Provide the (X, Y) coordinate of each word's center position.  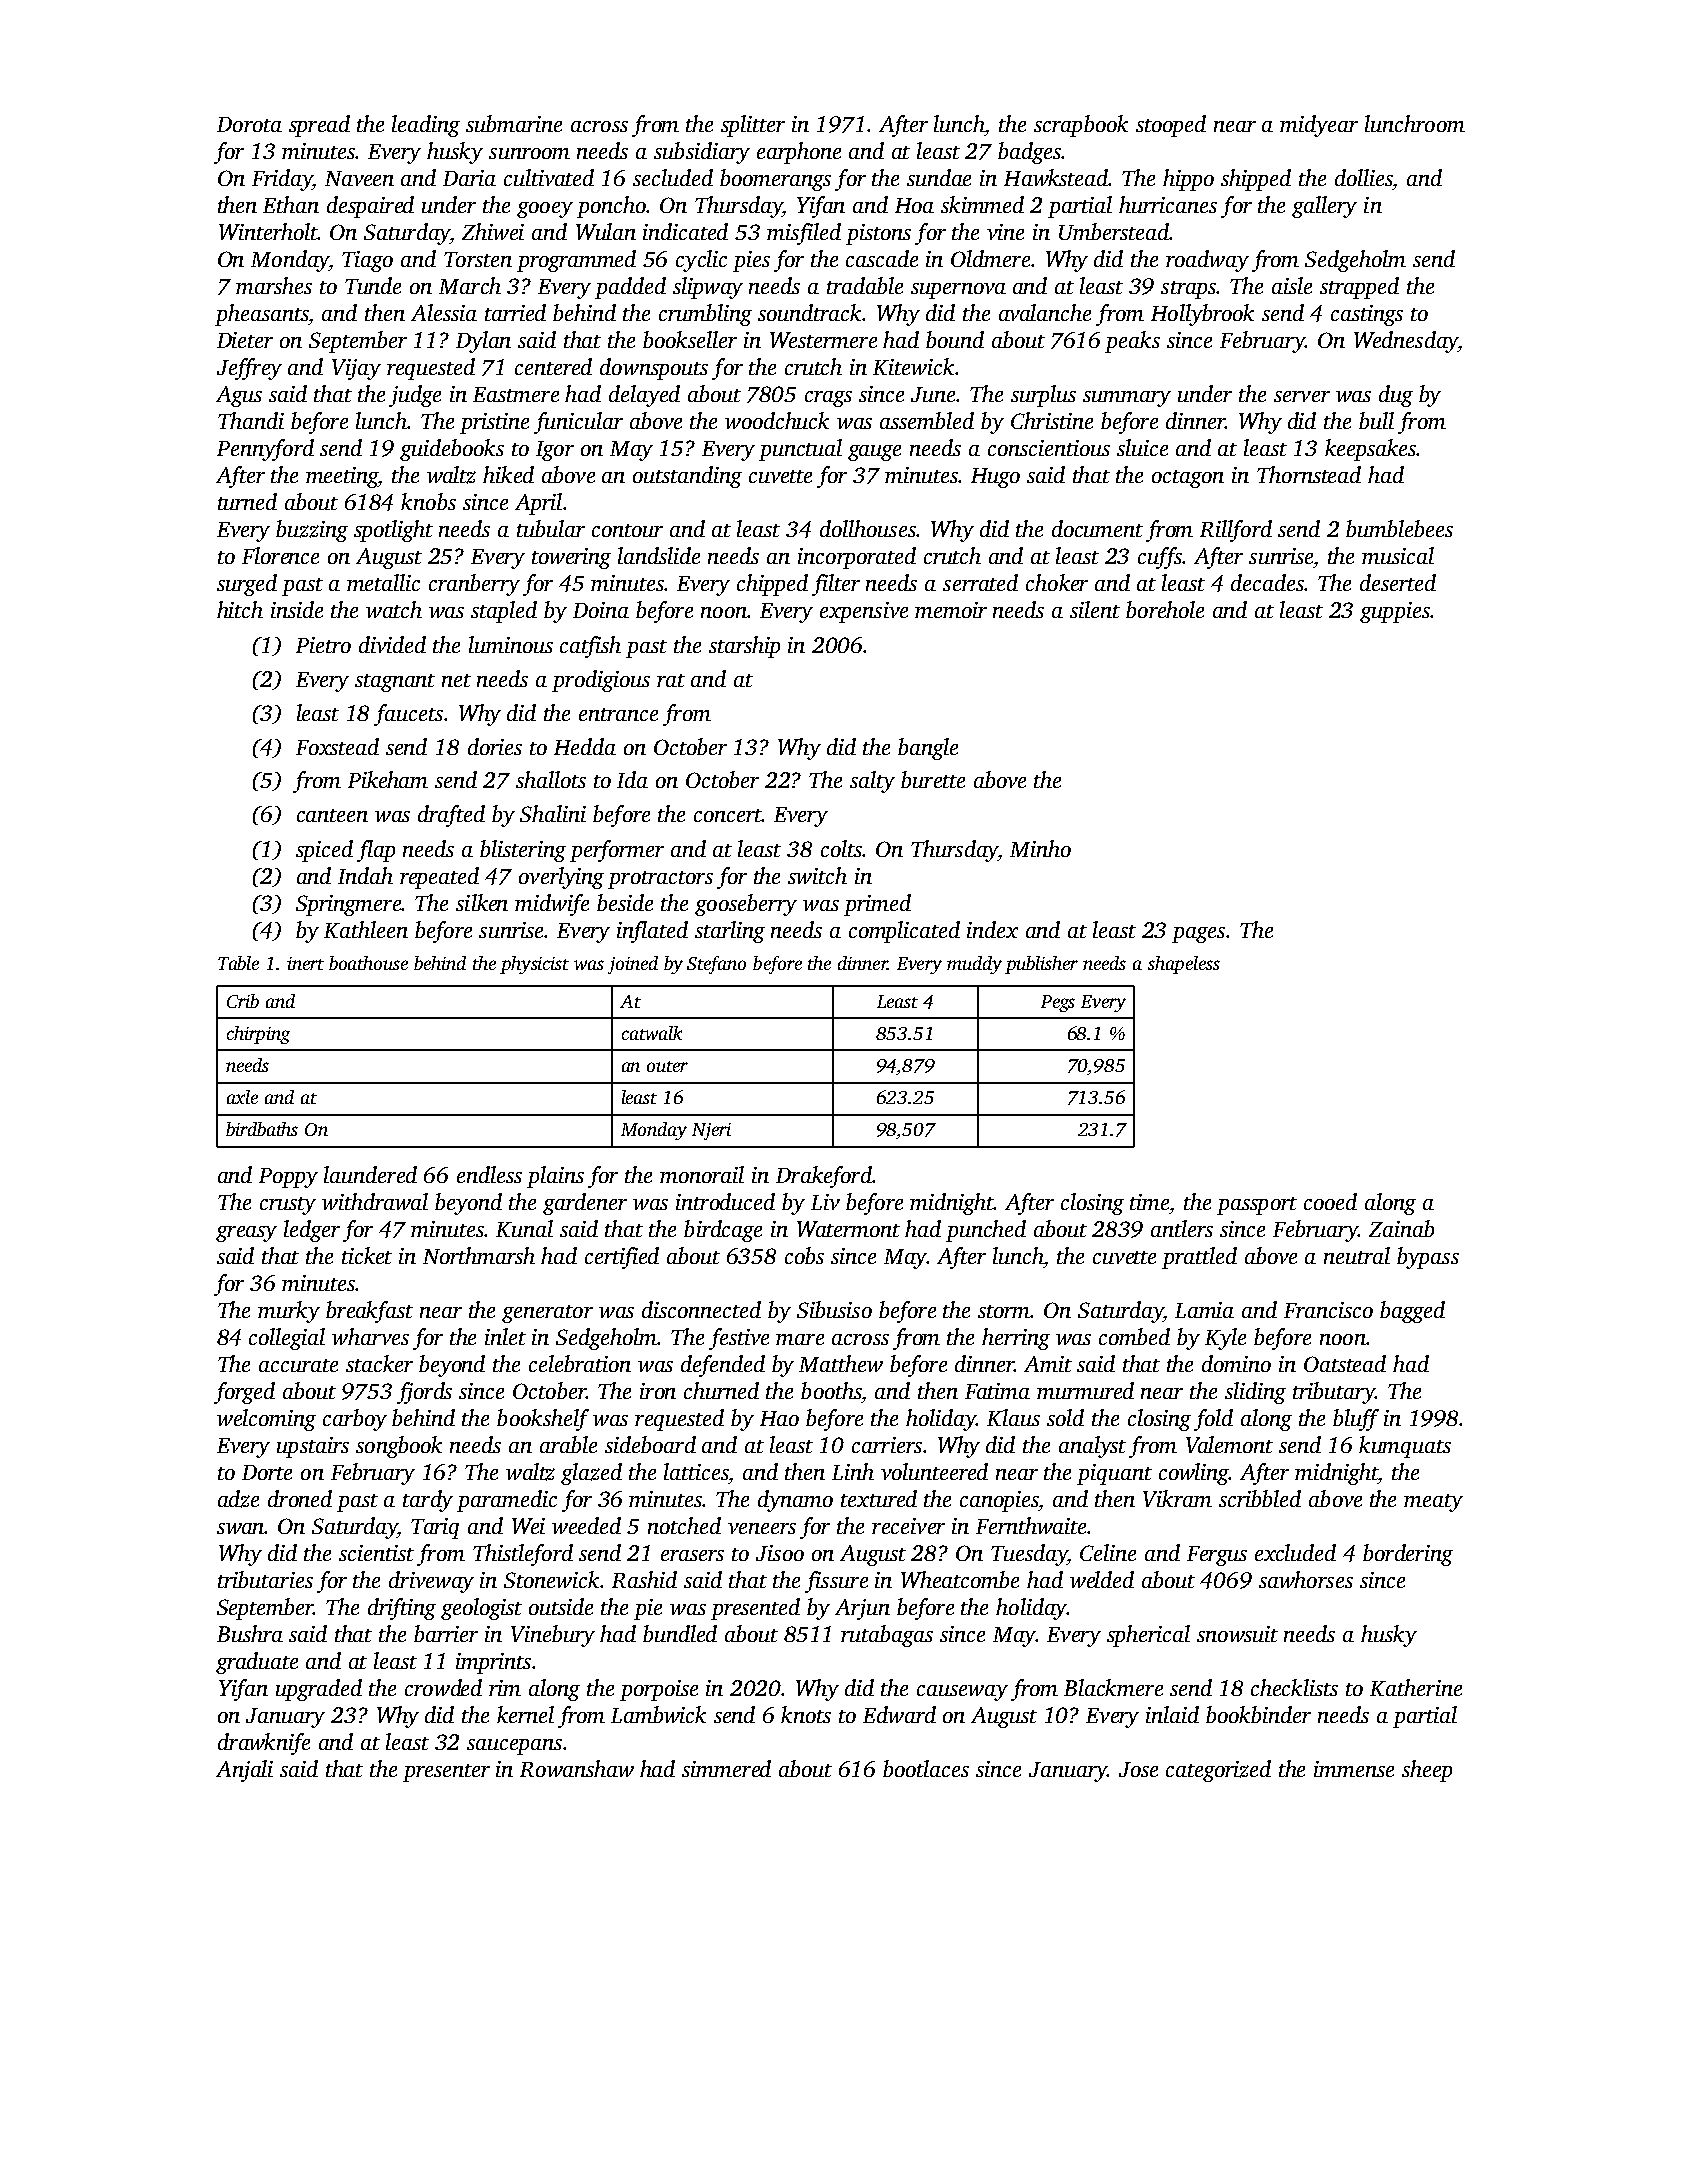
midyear (1319, 126)
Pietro (323, 645)
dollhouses (868, 528)
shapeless (1184, 965)
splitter (753, 126)
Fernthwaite (1031, 1525)
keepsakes (1370, 450)
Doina (601, 610)
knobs (428, 501)
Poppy (288, 1178)
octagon (1188, 479)
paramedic (507, 1501)
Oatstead (1345, 1363)
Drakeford (824, 1177)
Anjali (244, 1771)
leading (426, 126)
